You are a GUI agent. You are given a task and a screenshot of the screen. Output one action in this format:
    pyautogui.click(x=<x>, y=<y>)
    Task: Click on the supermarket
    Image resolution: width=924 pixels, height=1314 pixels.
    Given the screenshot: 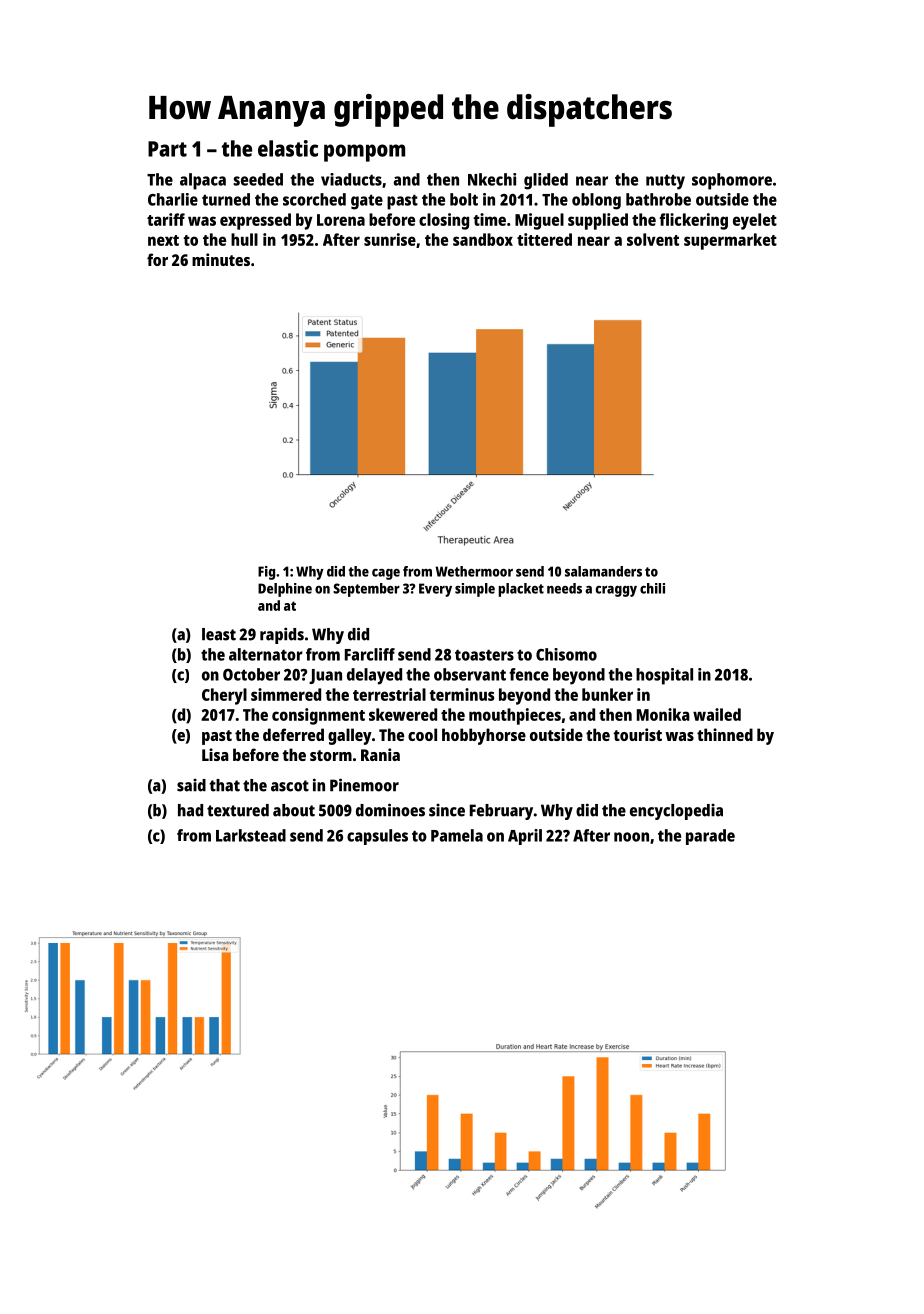 What is the action you would take?
    pyautogui.click(x=730, y=241)
